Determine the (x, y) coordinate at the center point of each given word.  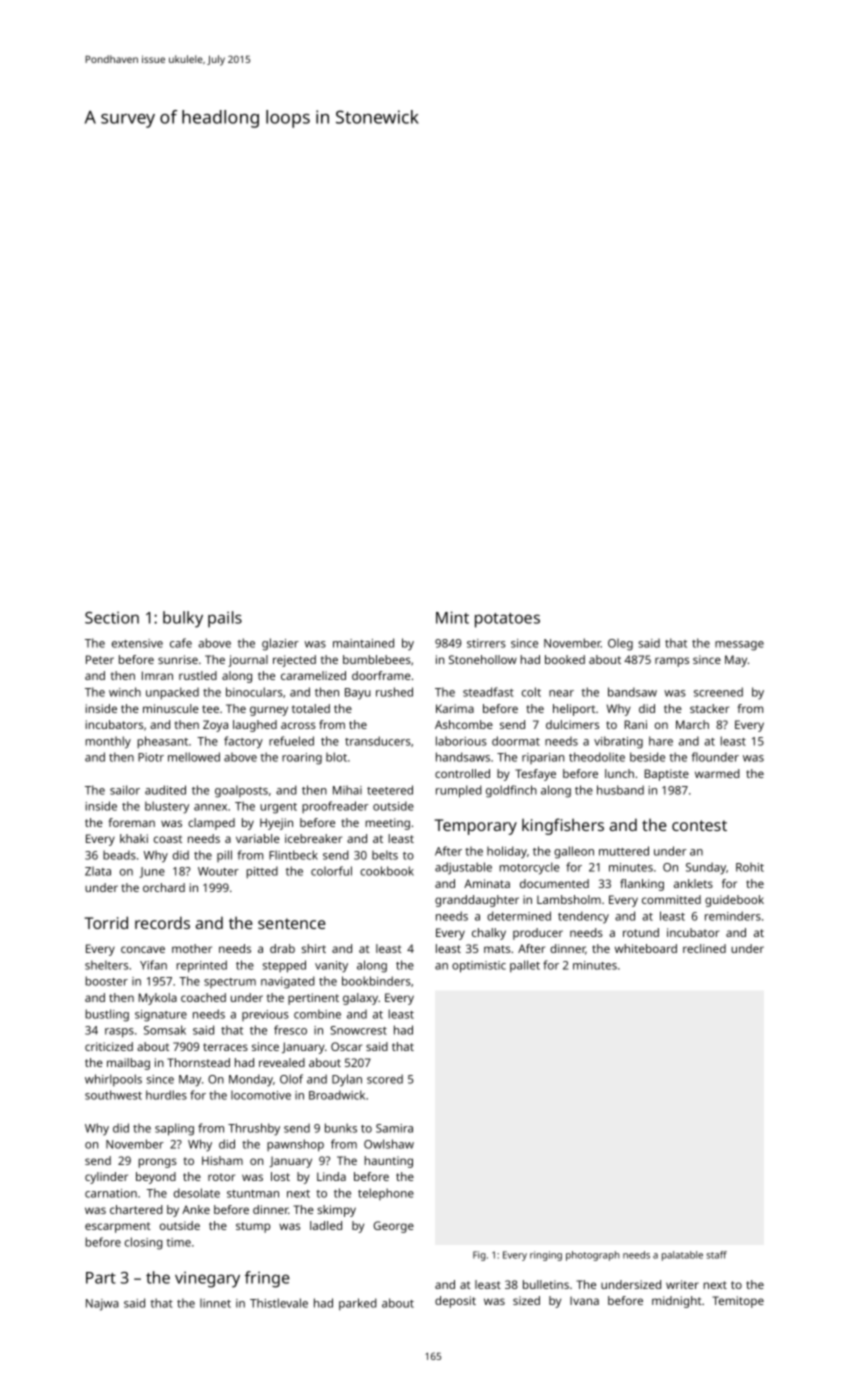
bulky (183, 619)
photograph (593, 1256)
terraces (225, 1047)
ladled (326, 1225)
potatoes (507, 620)
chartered (136, 1209)
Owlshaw (389, 1144)
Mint (452, 617)
